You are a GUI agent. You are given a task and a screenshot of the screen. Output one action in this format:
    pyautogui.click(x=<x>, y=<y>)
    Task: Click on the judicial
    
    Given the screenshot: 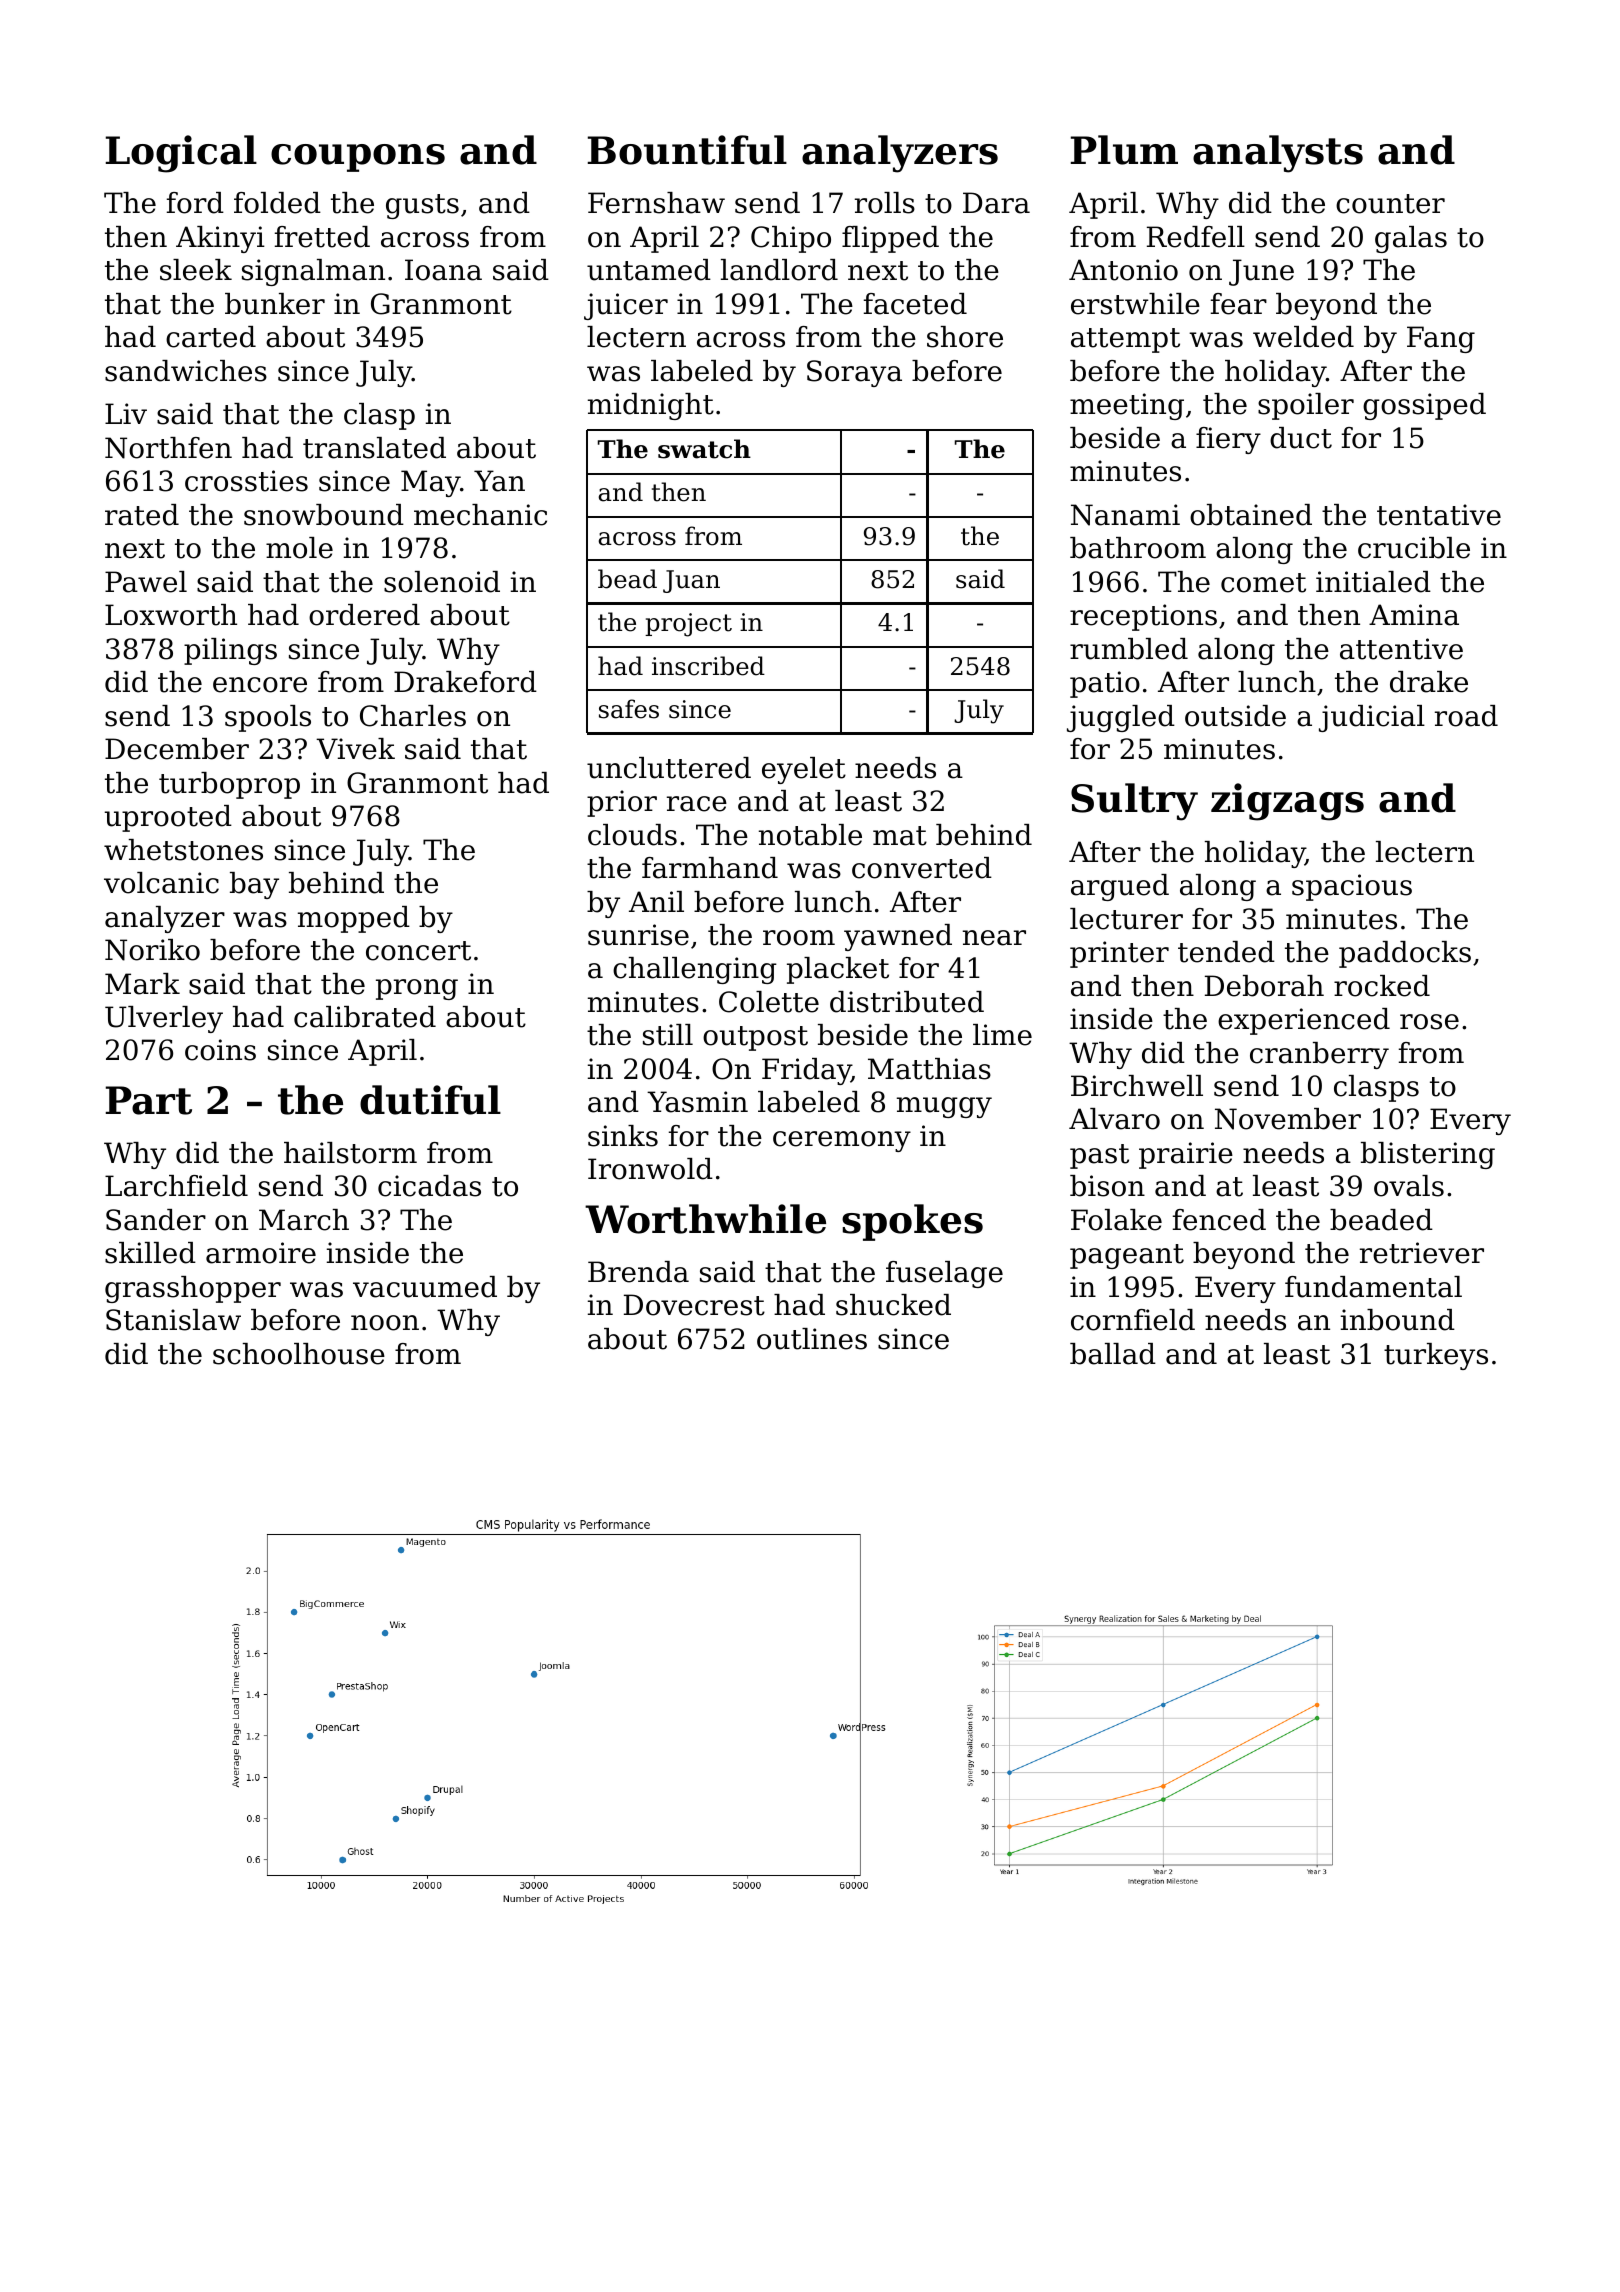 What is the action you would take?
    pyautogui.click(x=1372, y=718)
